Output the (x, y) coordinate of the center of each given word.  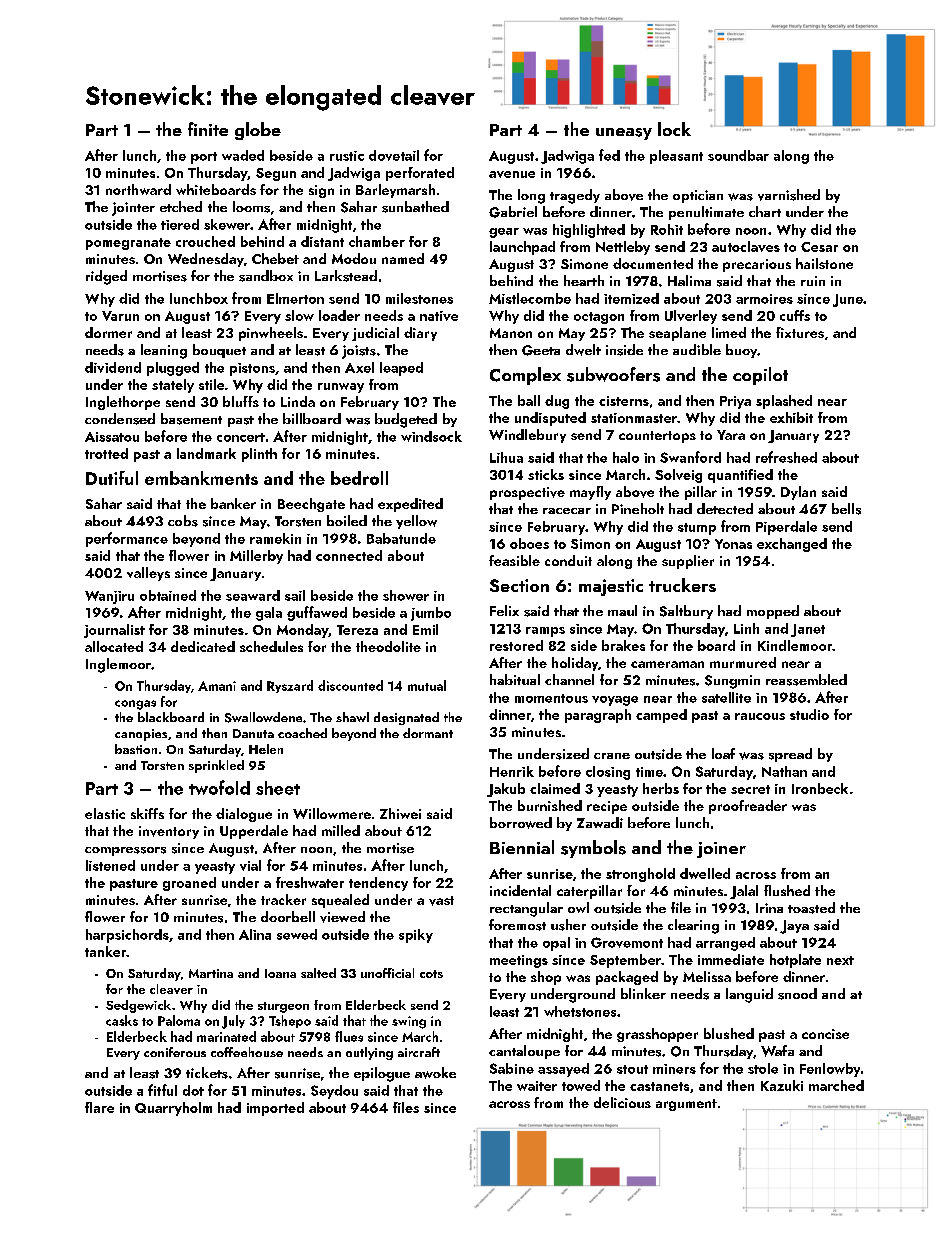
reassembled (806, 680)
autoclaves (746, 246)
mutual (427, 685)
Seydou (334, 1092)
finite (208, 129)
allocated (114, 646)
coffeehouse (247, 1052)
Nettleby (623, 248)
